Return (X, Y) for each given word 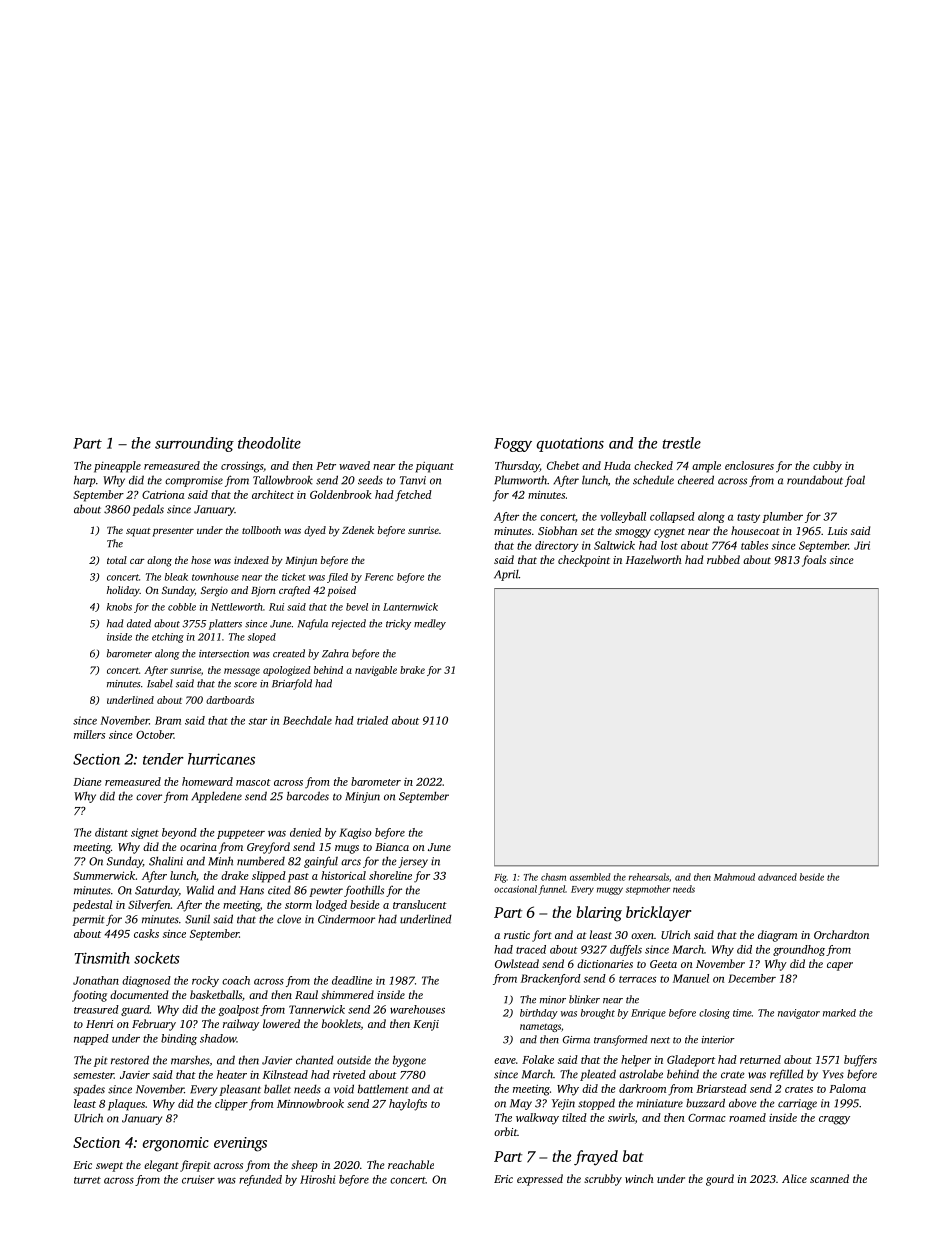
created (289, 653)
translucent (420, 904)
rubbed (723, 559)
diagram (777, 936)
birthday (539, 1014)
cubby (827, 467)
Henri (99, 1024)
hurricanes (221, 759)
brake (412, 670)
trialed (372, 720)
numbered (261, 861)
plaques (126, 1105)
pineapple (117, 467)
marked (839, 1013)
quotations (570, 444)
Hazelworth (654, 559)
